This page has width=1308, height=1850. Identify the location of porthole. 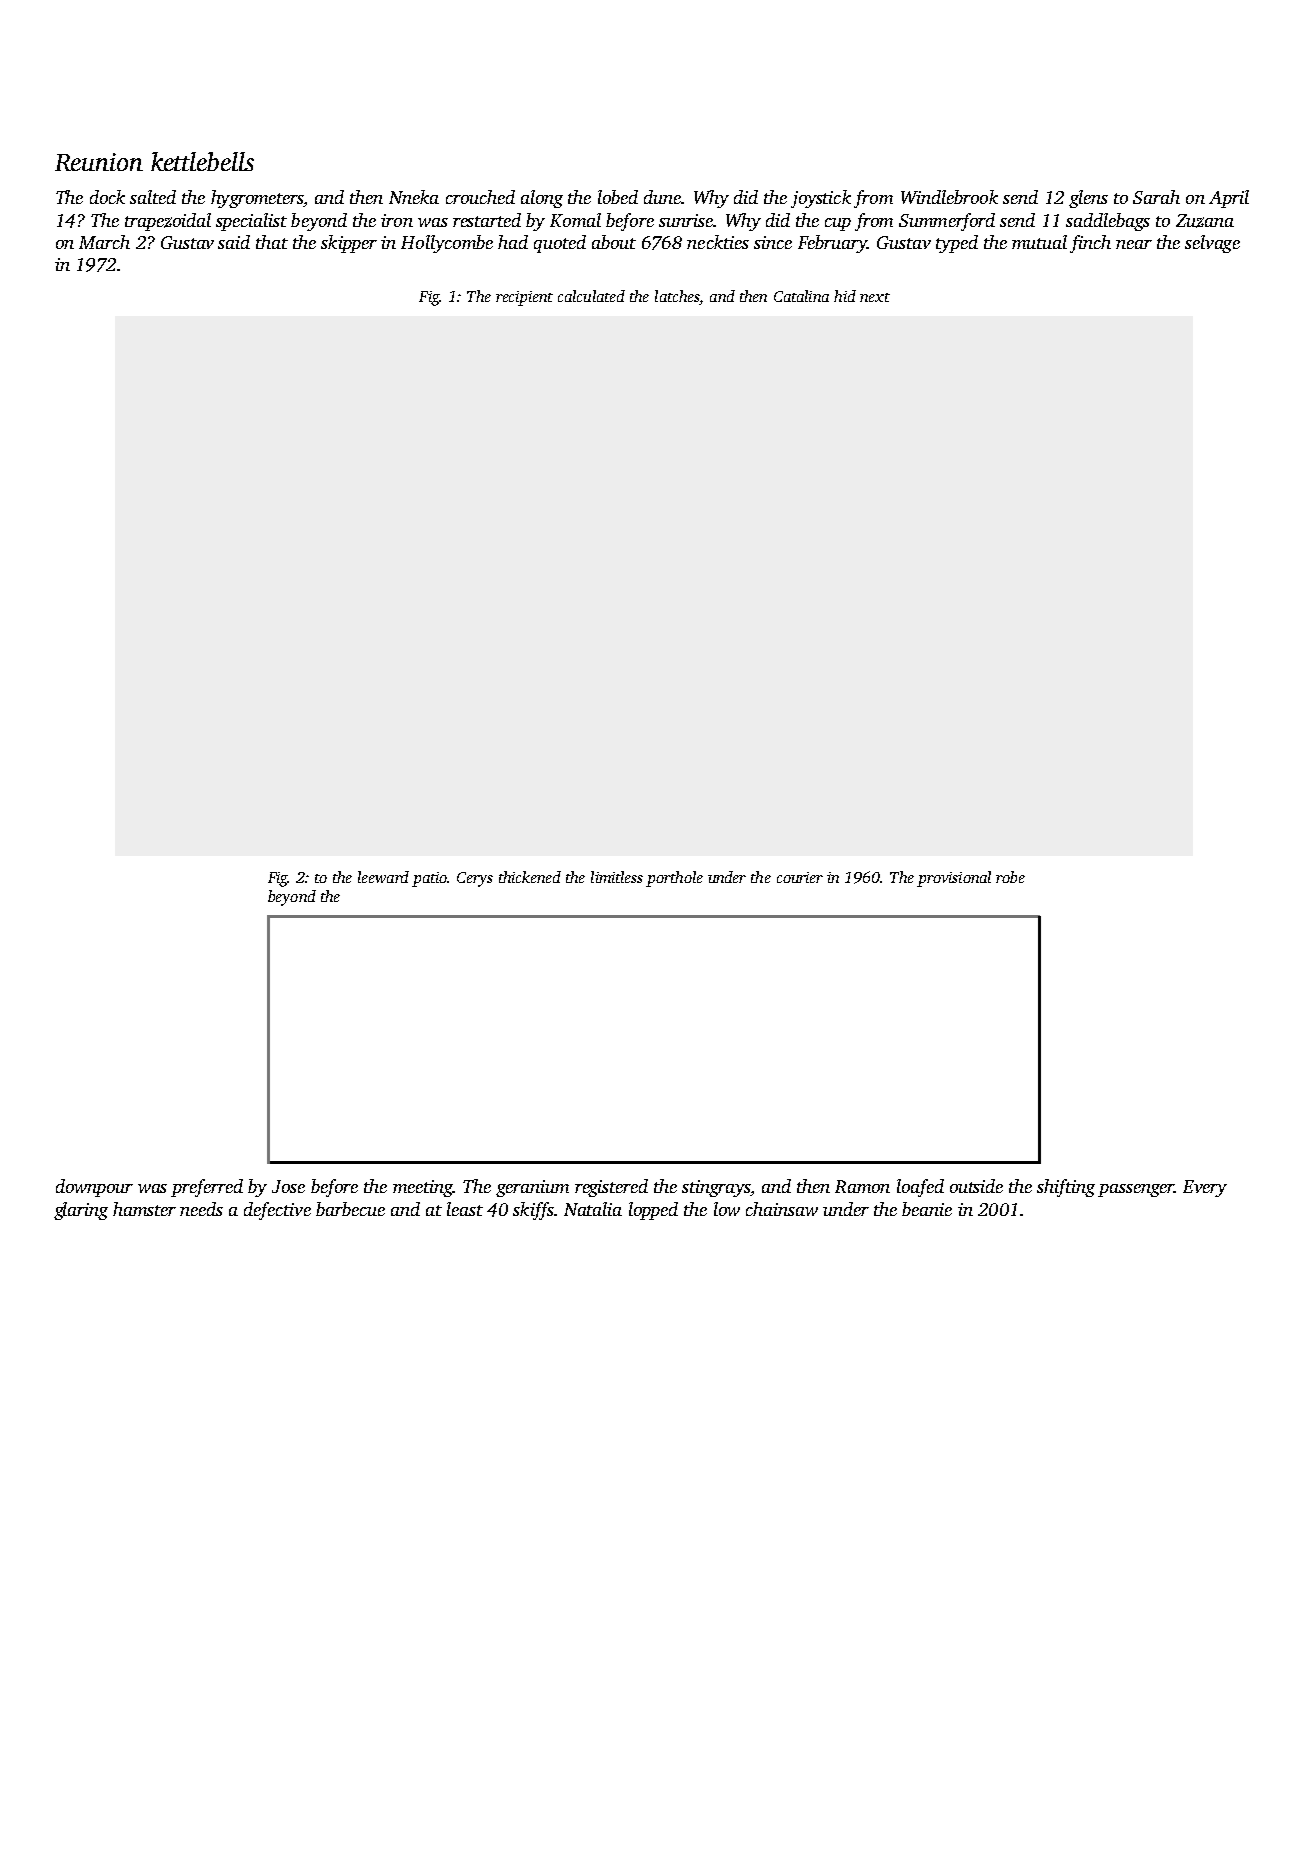
(674, 879).
